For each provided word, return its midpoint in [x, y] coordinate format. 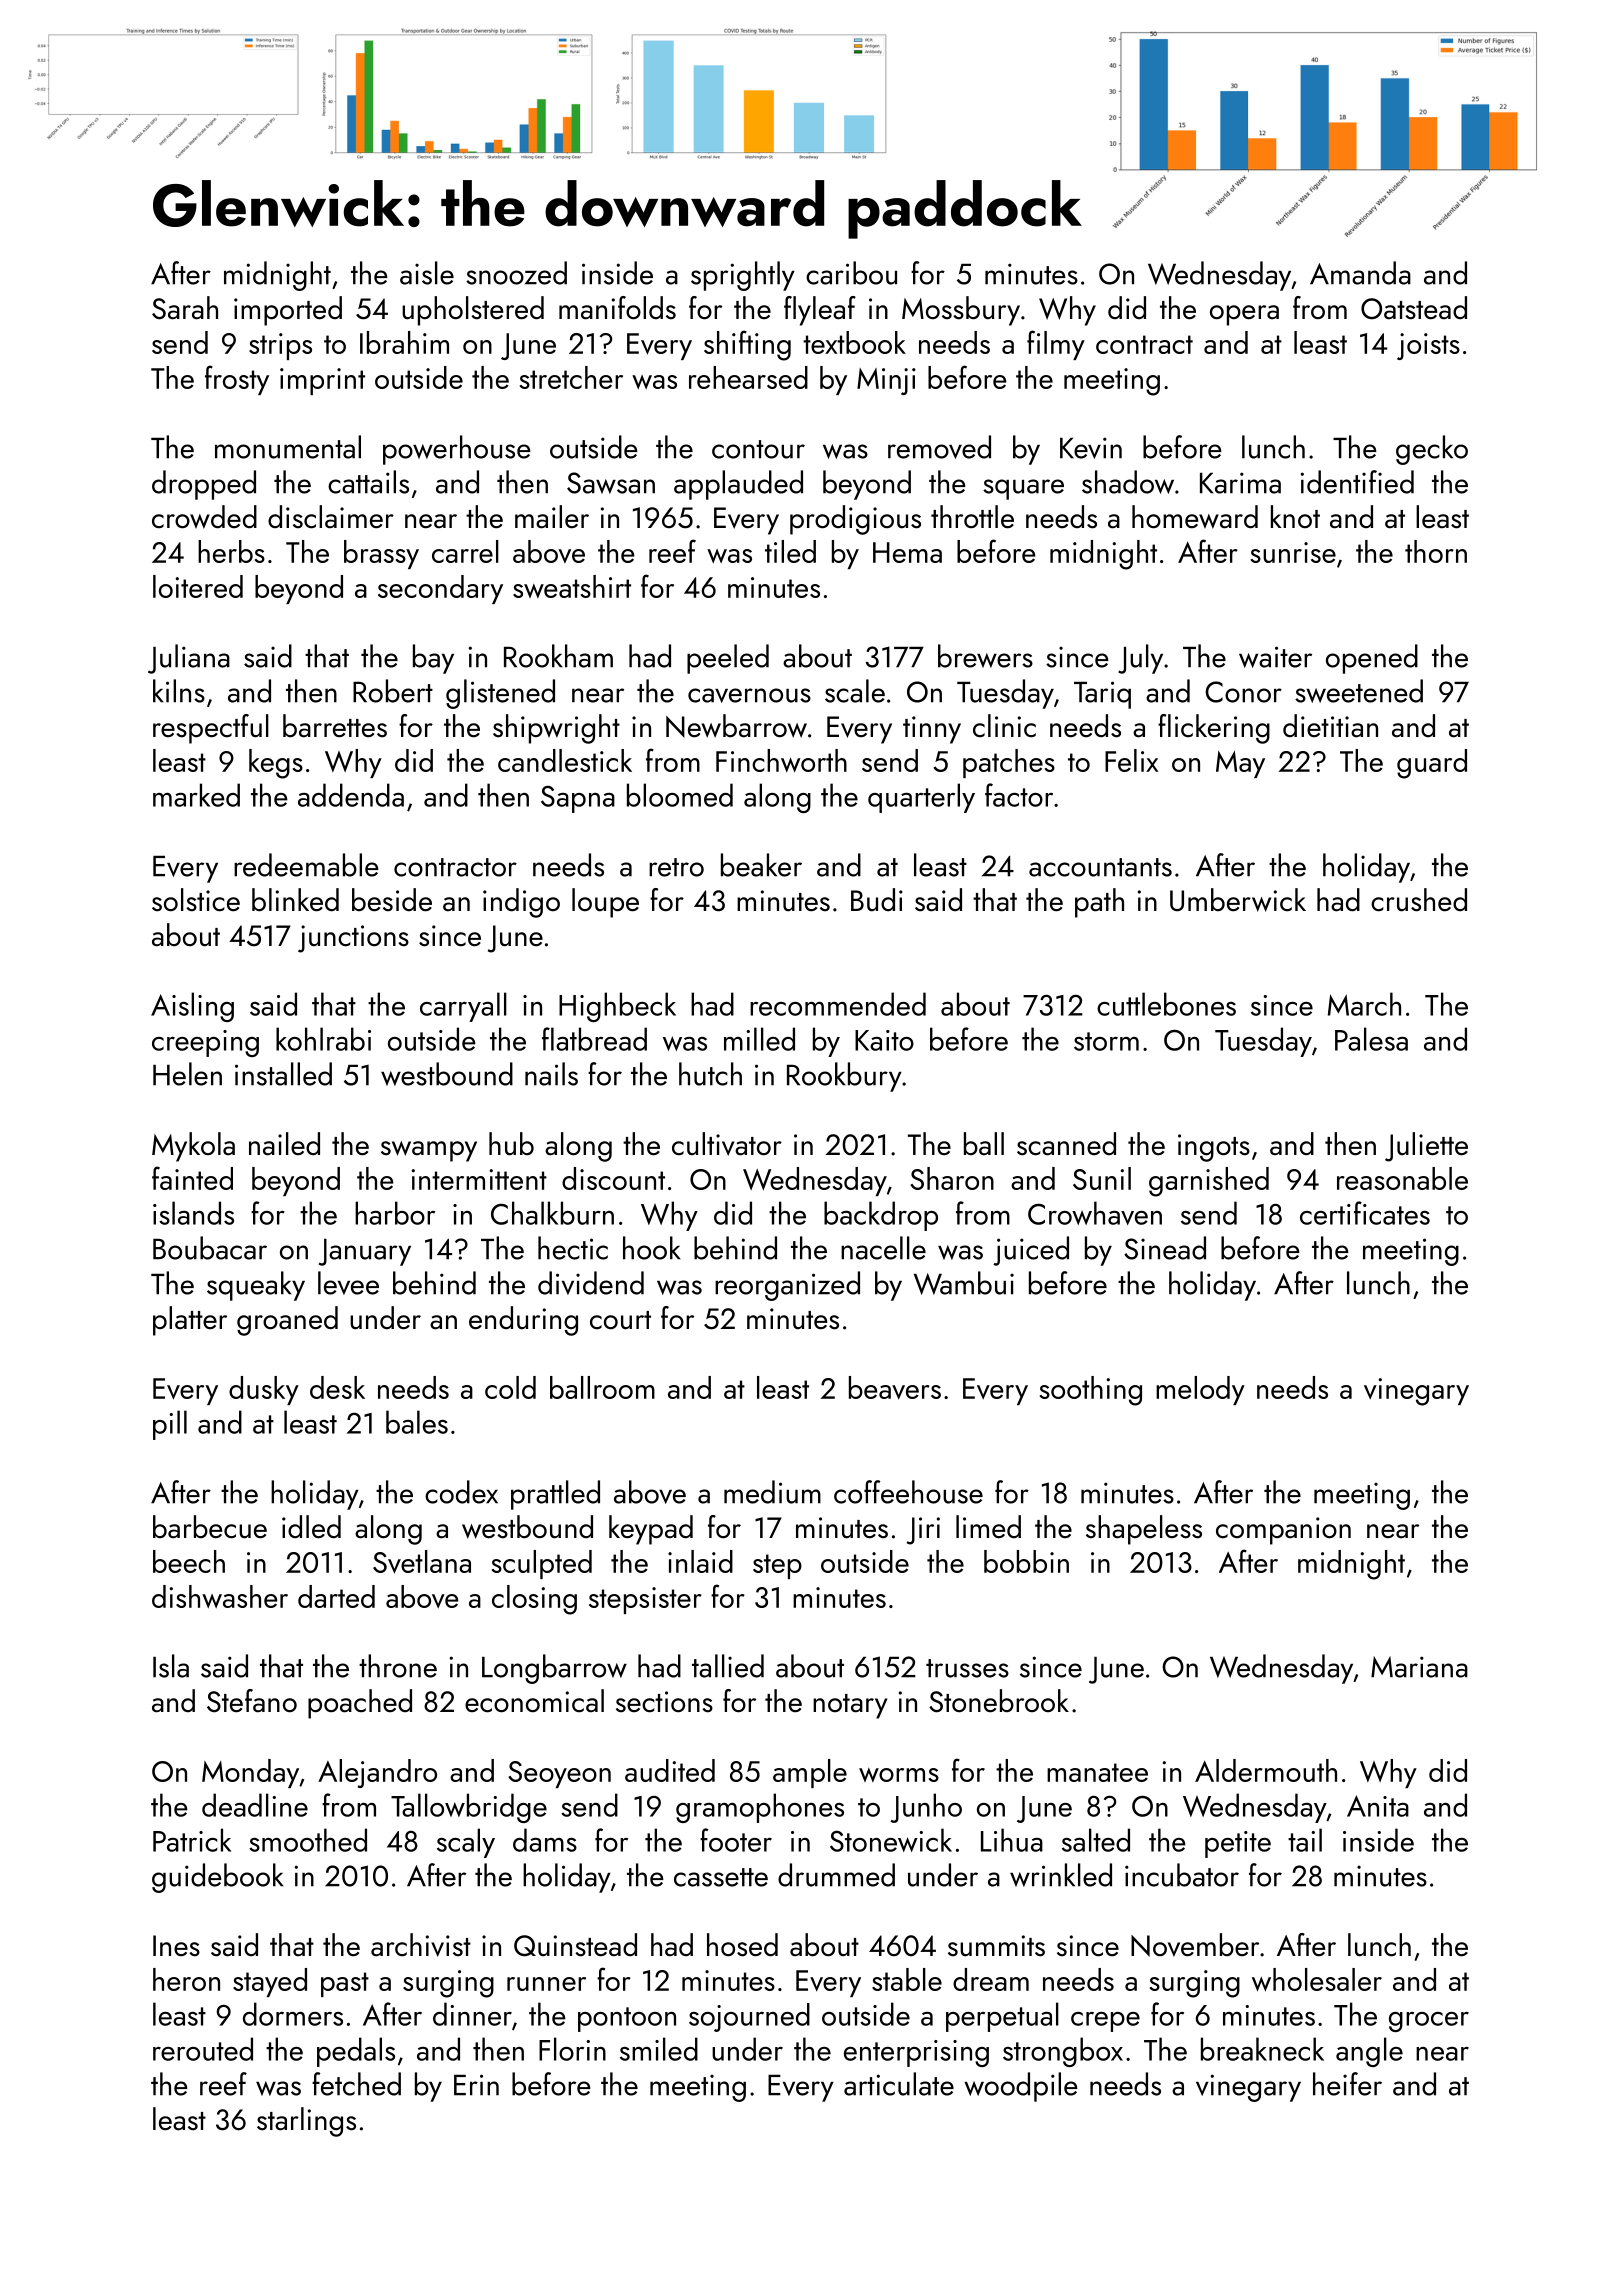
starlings [306, 2122]
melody [1200, 1390]
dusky [264, 1390]
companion [1283, 1531]
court [620, 1320]
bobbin [1026, 1561]
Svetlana [422, 1562]
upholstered [473, 311]
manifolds [617, 308]
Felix [1131, 760]
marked [196, 795]
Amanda [1360, 273]
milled [759, 1039]
